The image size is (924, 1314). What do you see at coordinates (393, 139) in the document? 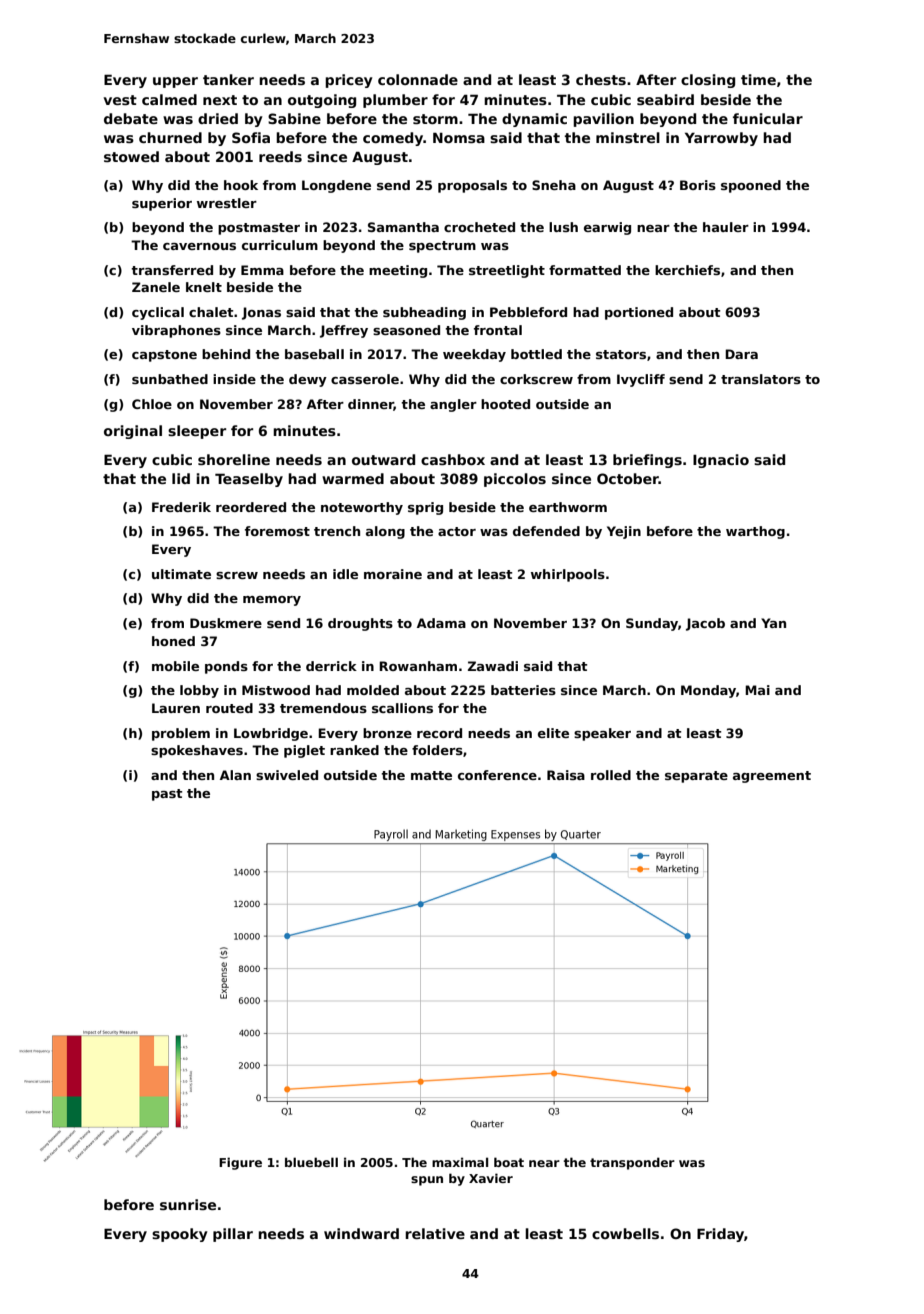
I see `comedy` at bounding box center [393, 139].
